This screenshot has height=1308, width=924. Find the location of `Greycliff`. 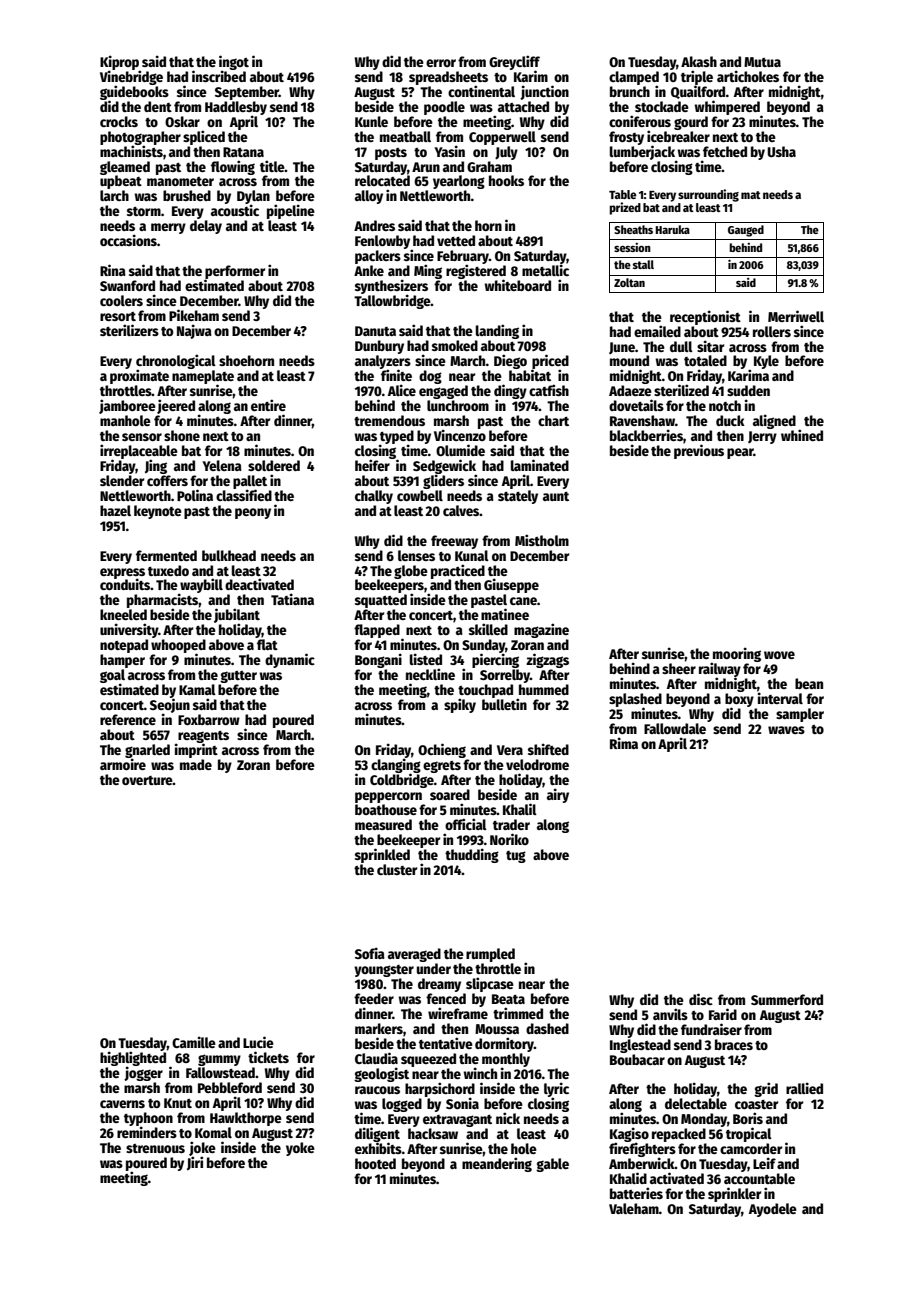

Greycliff is located at coordinates (514, 62).
